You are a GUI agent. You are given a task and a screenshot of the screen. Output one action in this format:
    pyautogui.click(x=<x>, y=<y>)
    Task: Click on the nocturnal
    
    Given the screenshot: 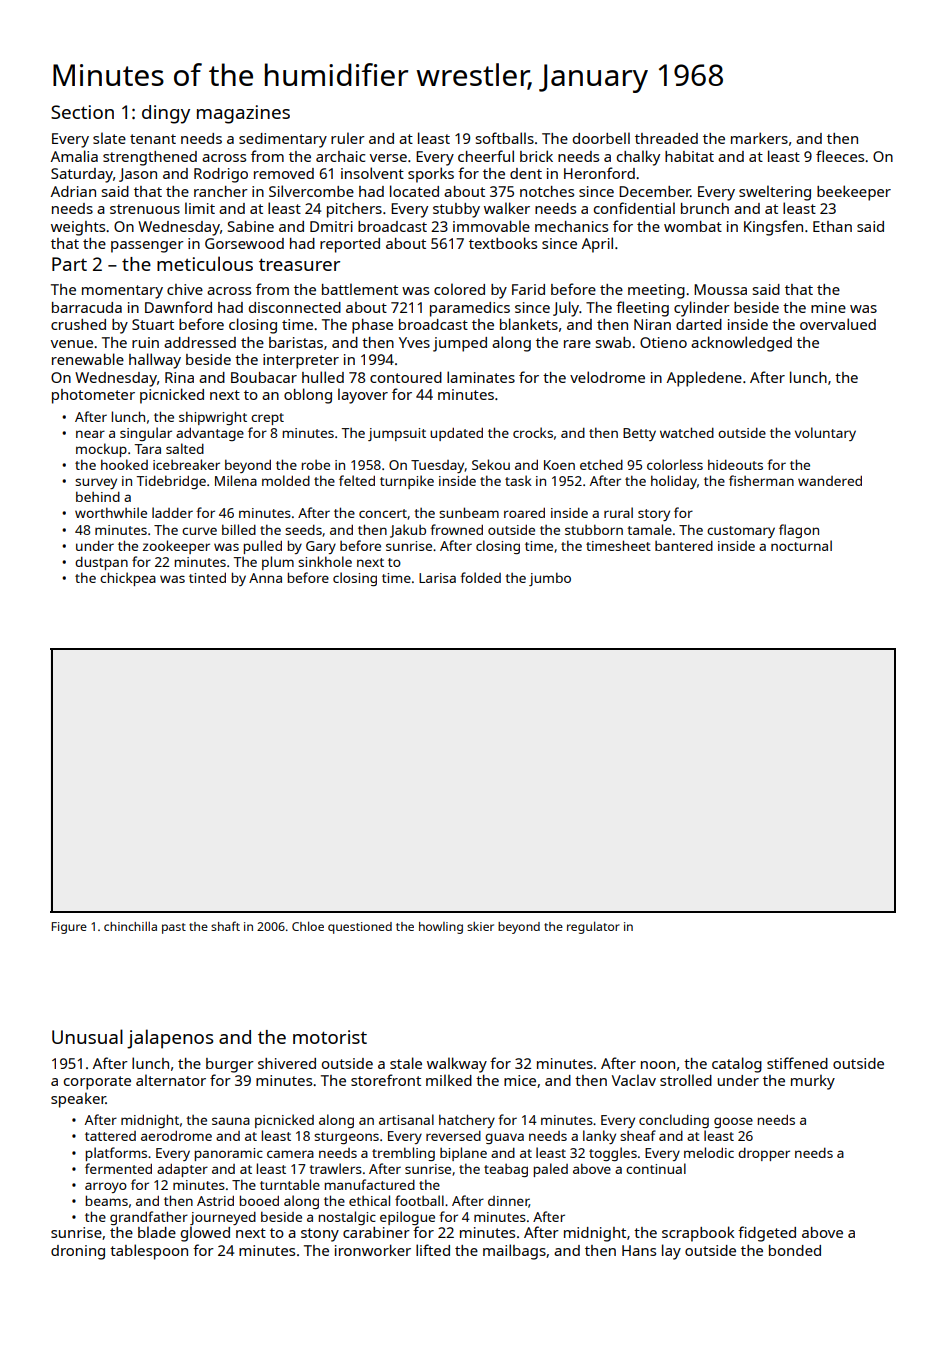 What is the action you would take?
    pyautogui.click(x=801, y=545)
